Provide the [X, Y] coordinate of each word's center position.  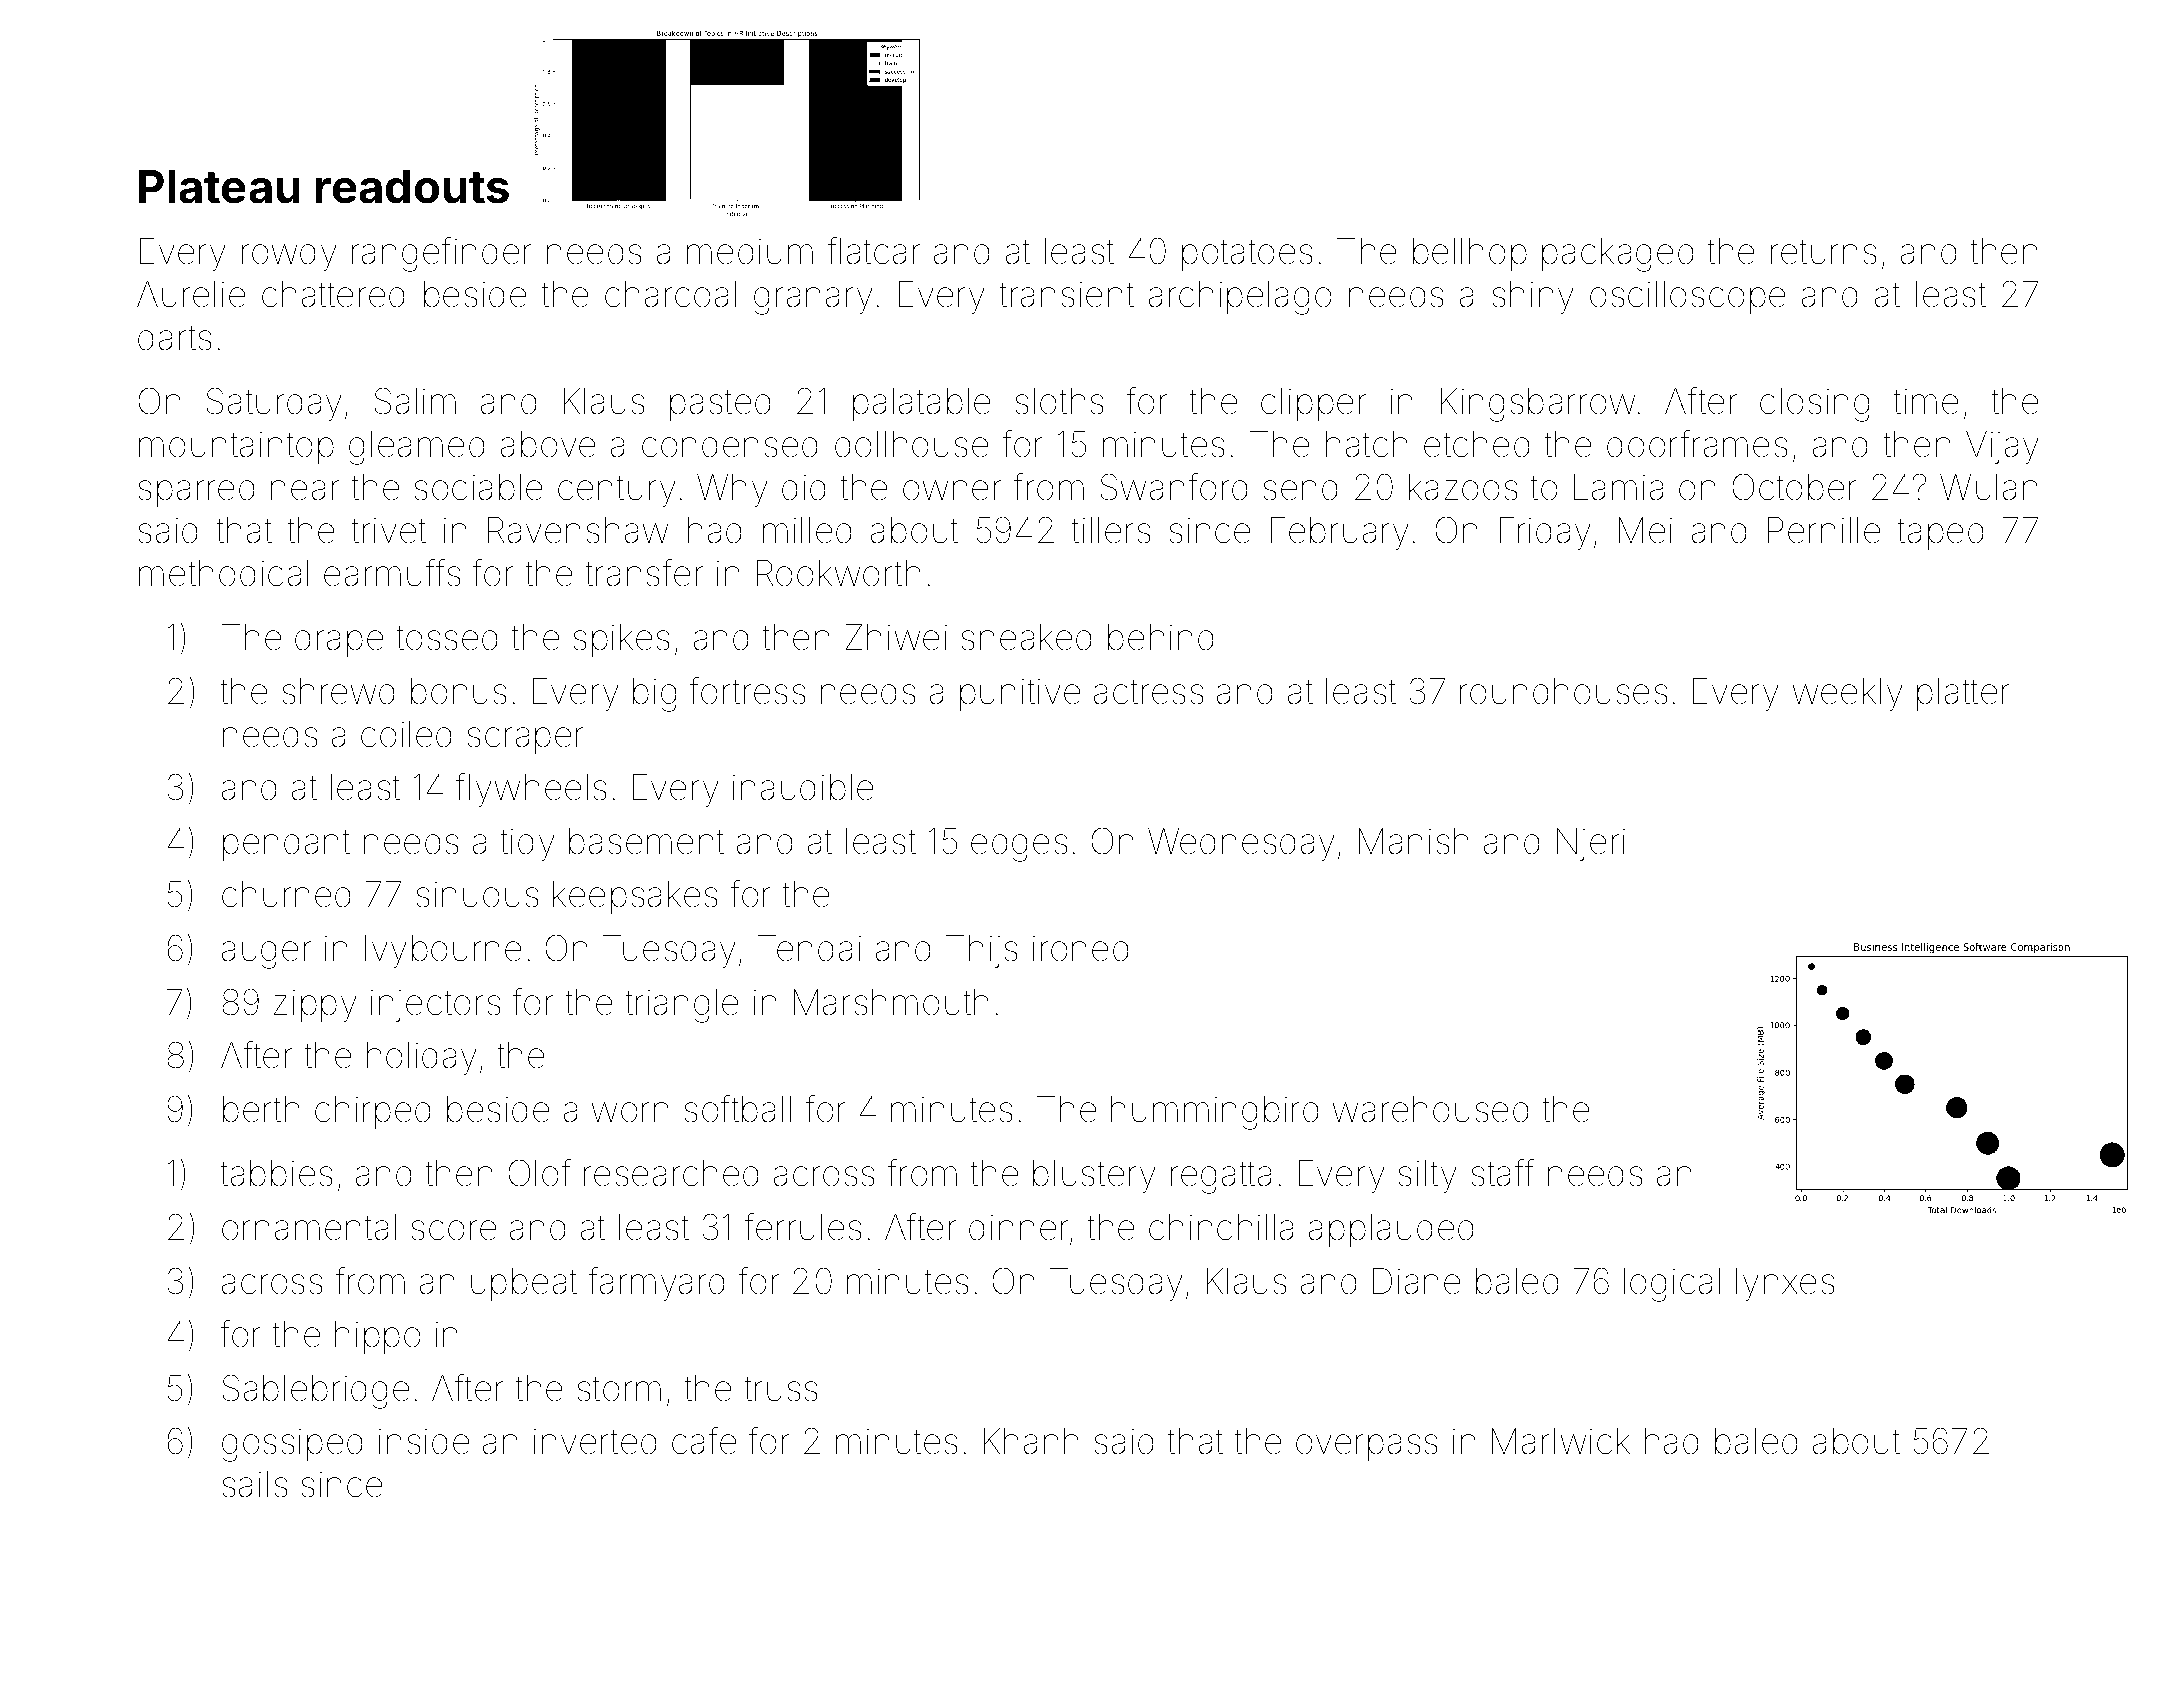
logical [1672, 1285]
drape [339, 640]
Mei [1645, 530]
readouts [412, 187]
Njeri [1591, 844]
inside [424, 1441]
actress [1149, 692]
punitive [1020, 694]
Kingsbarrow [1538, 405]
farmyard [656, 1284]
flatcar [874, 251]
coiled [406, 734]
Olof [539, 1173]
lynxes [1785, 1285]
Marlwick [1561, 1441]
